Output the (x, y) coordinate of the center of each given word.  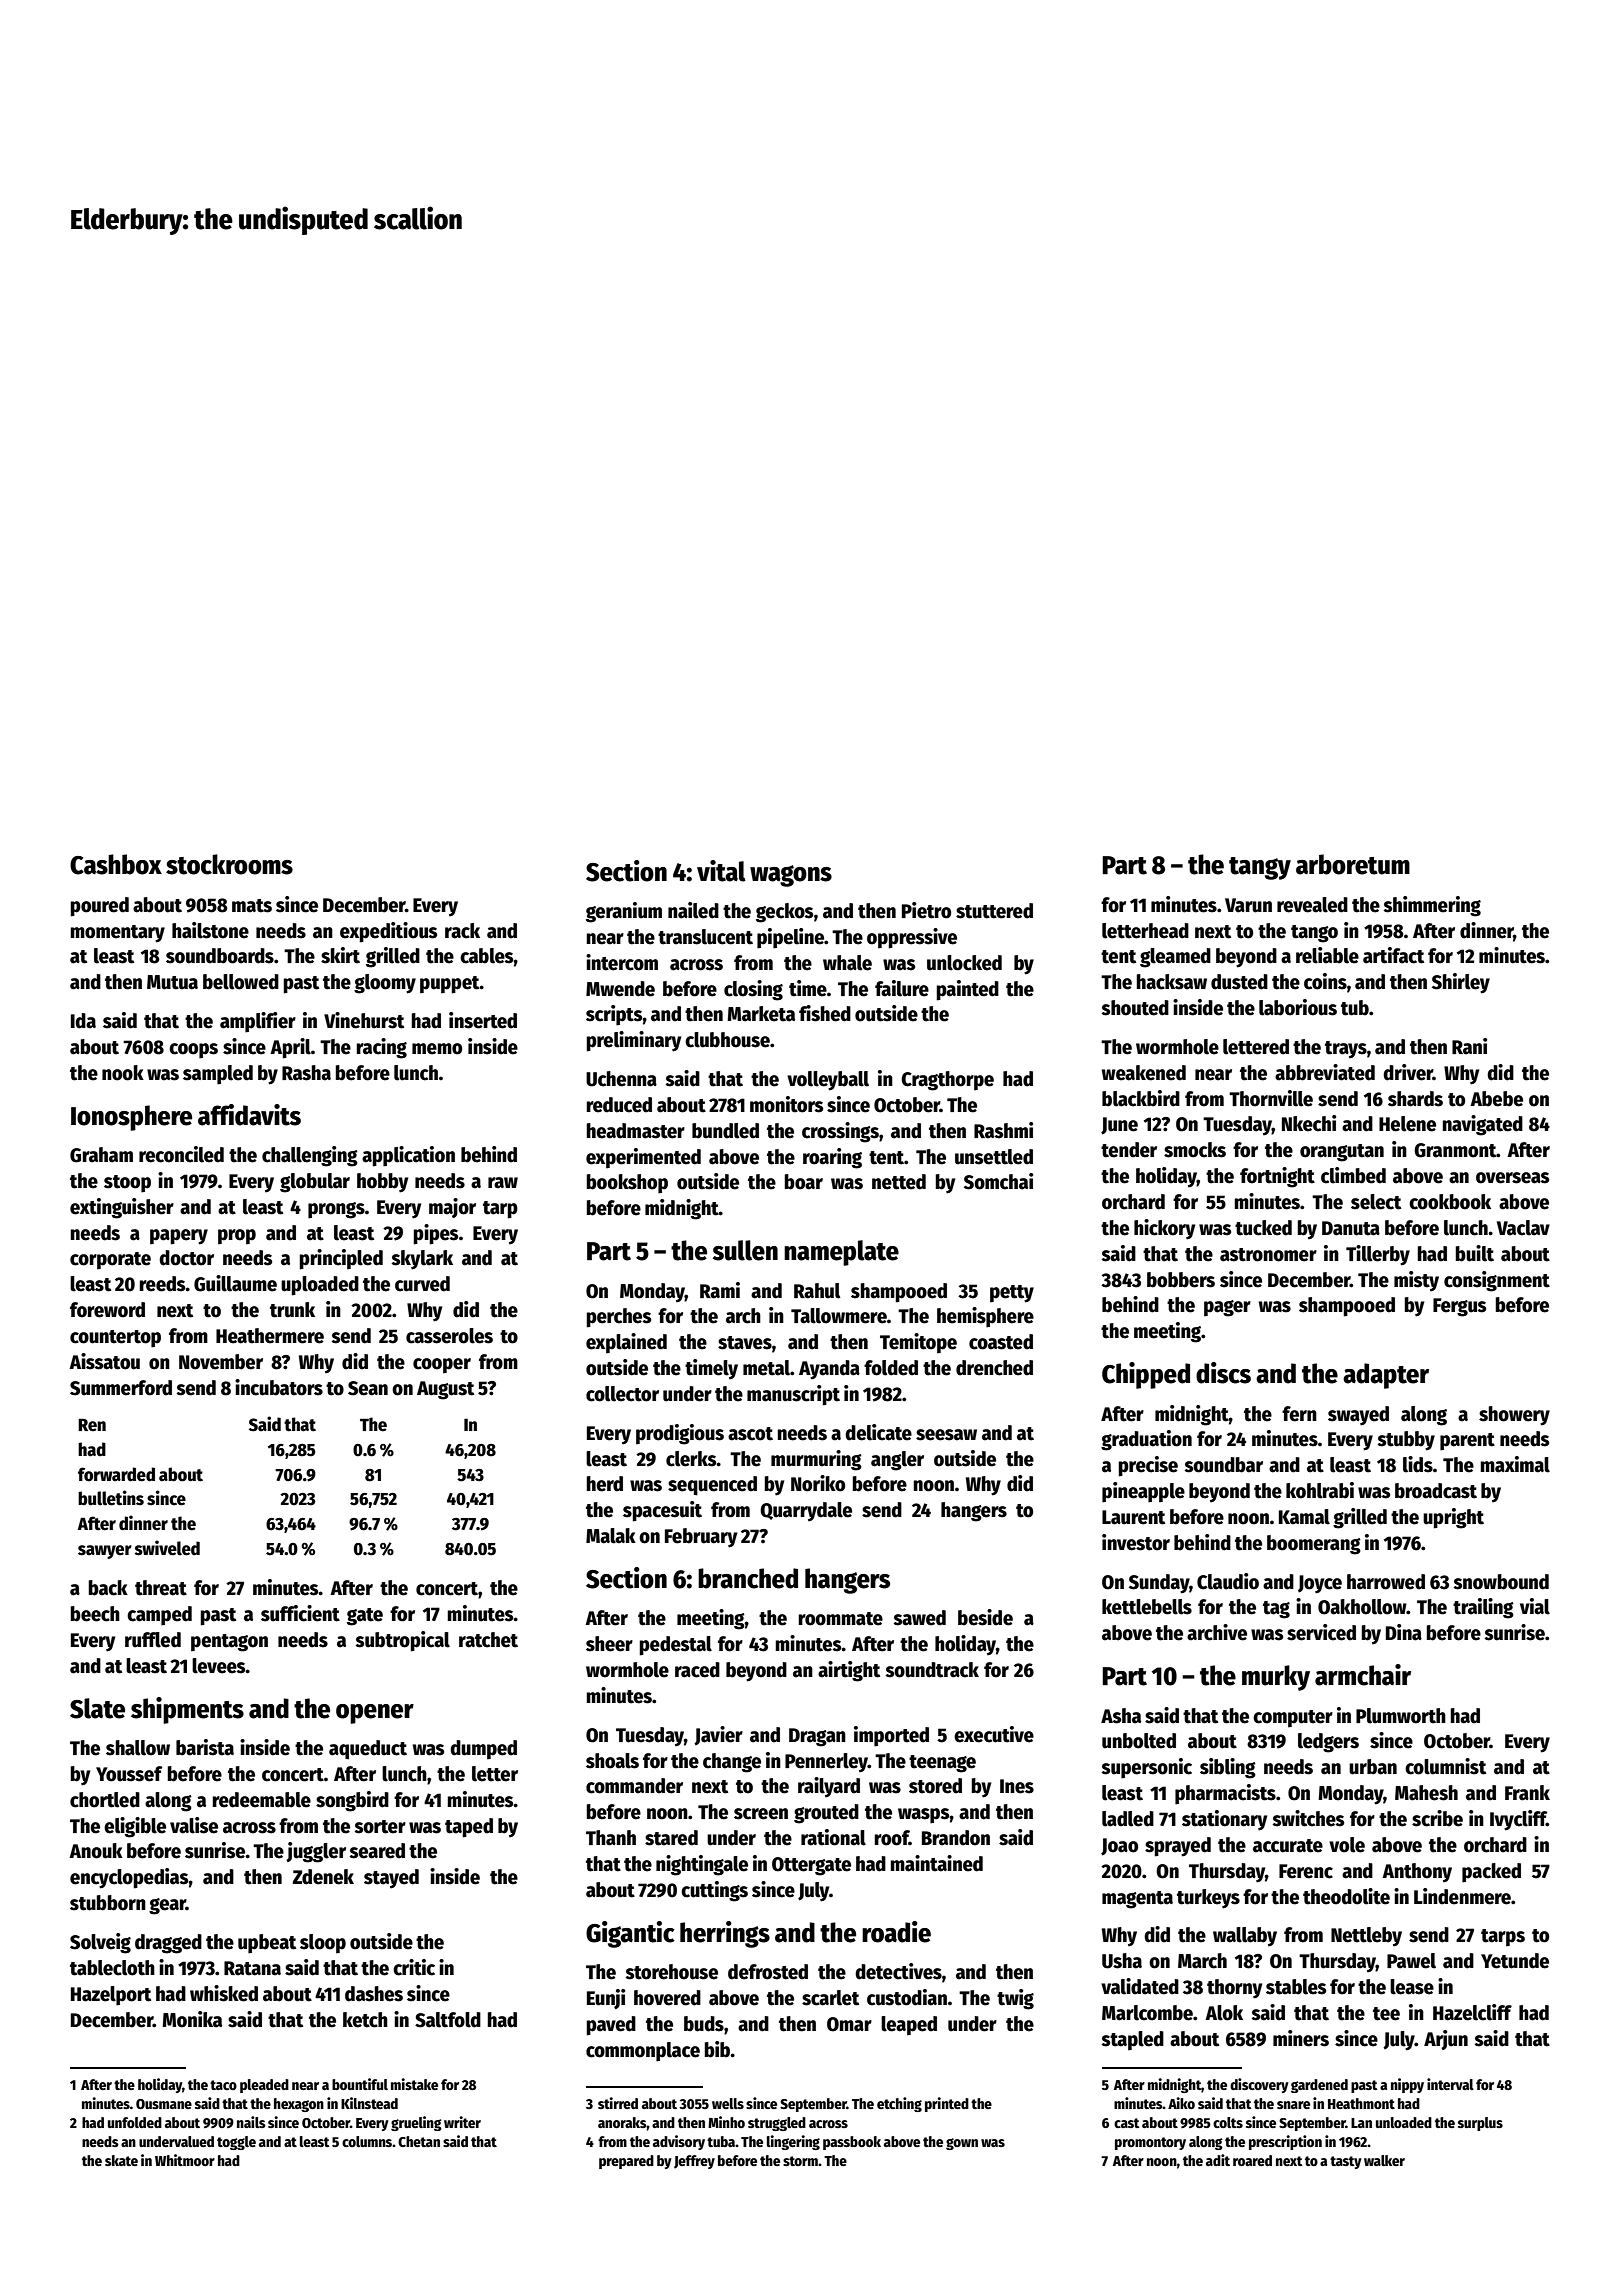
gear (167, 1906)
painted (967, 990)
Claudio (1228, 1581)
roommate (840, 1619)
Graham (101, 1155)
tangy (1260, 868)
